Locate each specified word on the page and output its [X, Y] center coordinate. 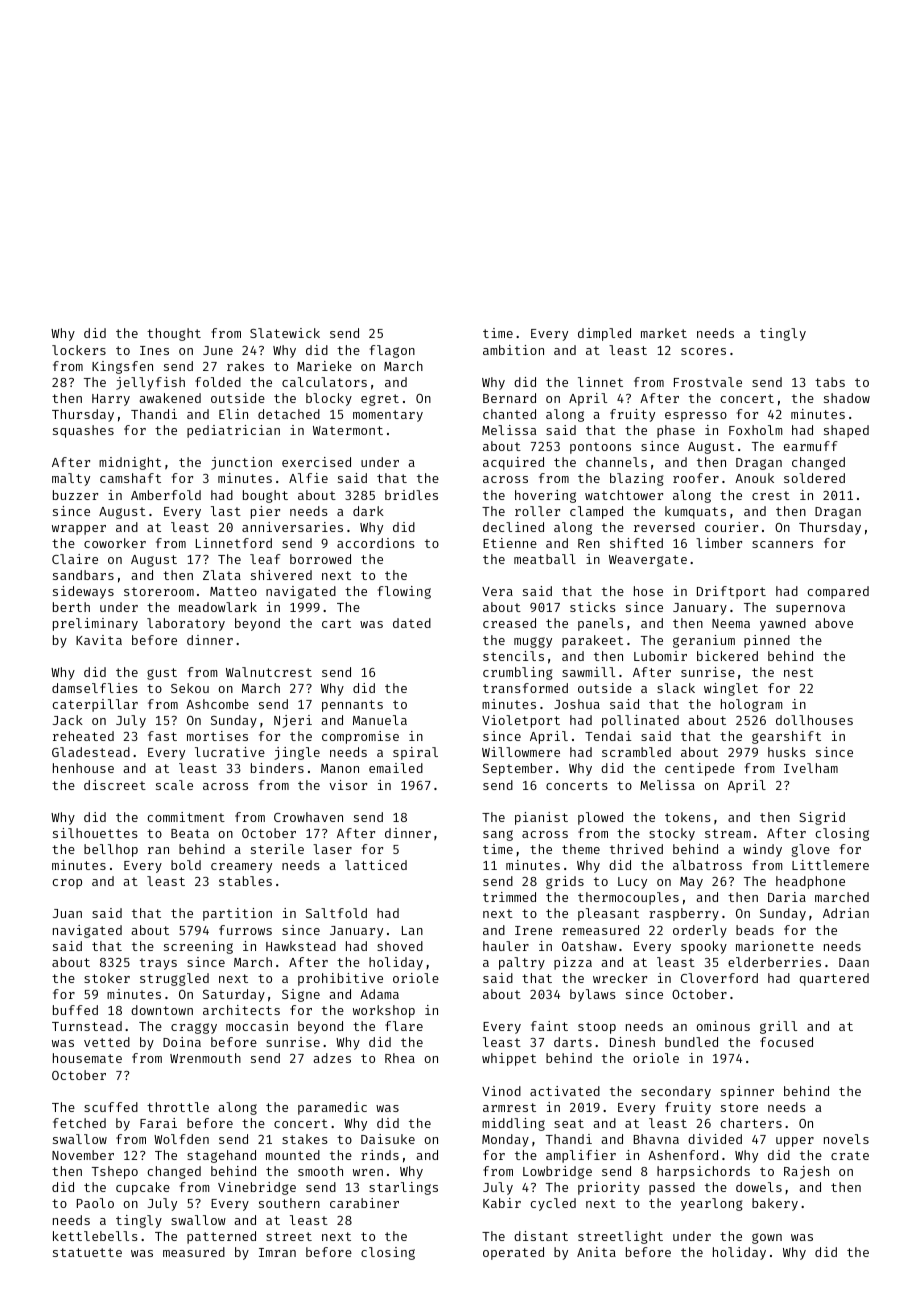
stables [245, 881]
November [83, 1155]
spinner [747, 1092]
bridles [411, 495]
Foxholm [756, 430]
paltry [522, 963]
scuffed [111, 1107]
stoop [597, 1028]
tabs [830, 382]
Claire [75, 559]
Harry [111, 400]
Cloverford [719, 978]
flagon [392, 351]
